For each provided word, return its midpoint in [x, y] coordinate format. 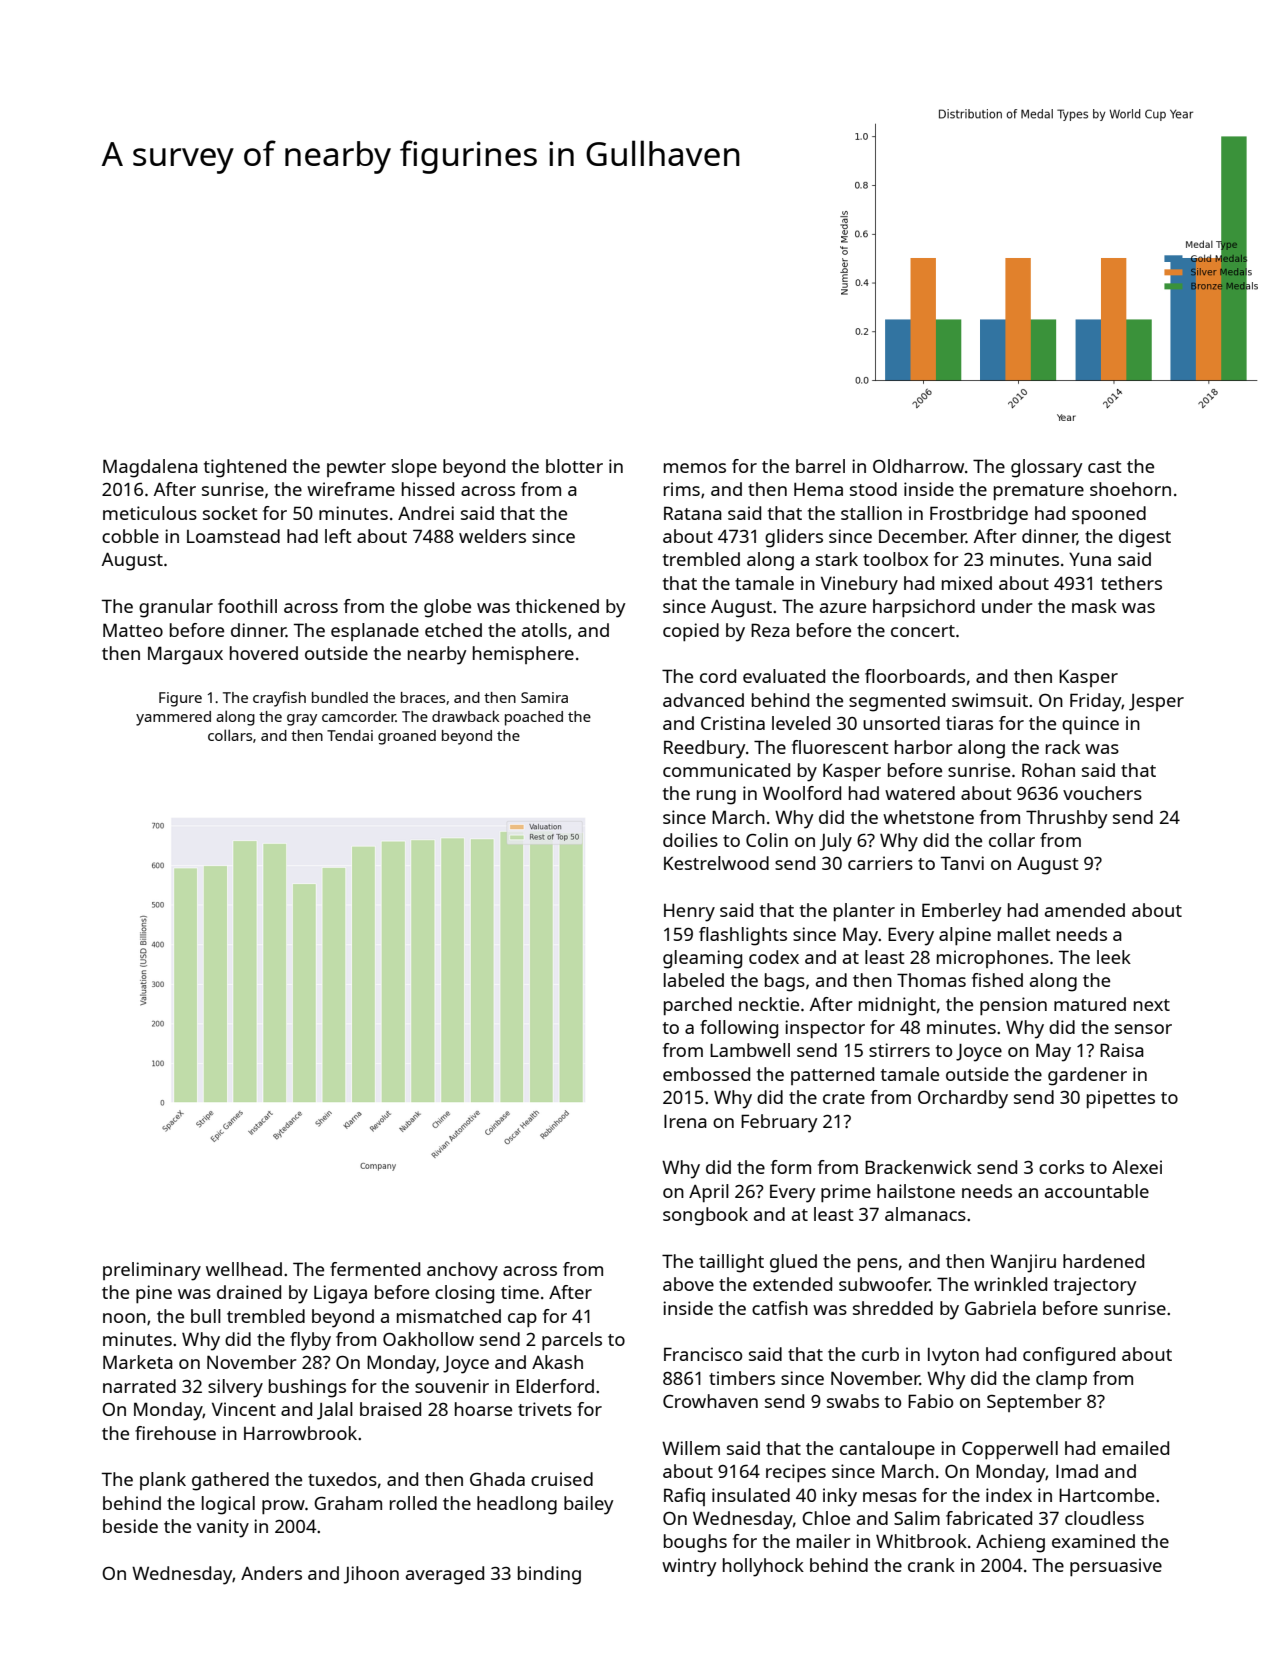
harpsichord [924, 608]
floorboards [915, 676]
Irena [685, 1121]
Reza [770, 630]
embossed [706, 1074]
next [1152, 1005]
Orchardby [963, 1099]
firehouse [175, 1433]
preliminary [152, 1271]
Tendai [350, 735]
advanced [703, 700]
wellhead [244, 1269]
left [338, 536]
